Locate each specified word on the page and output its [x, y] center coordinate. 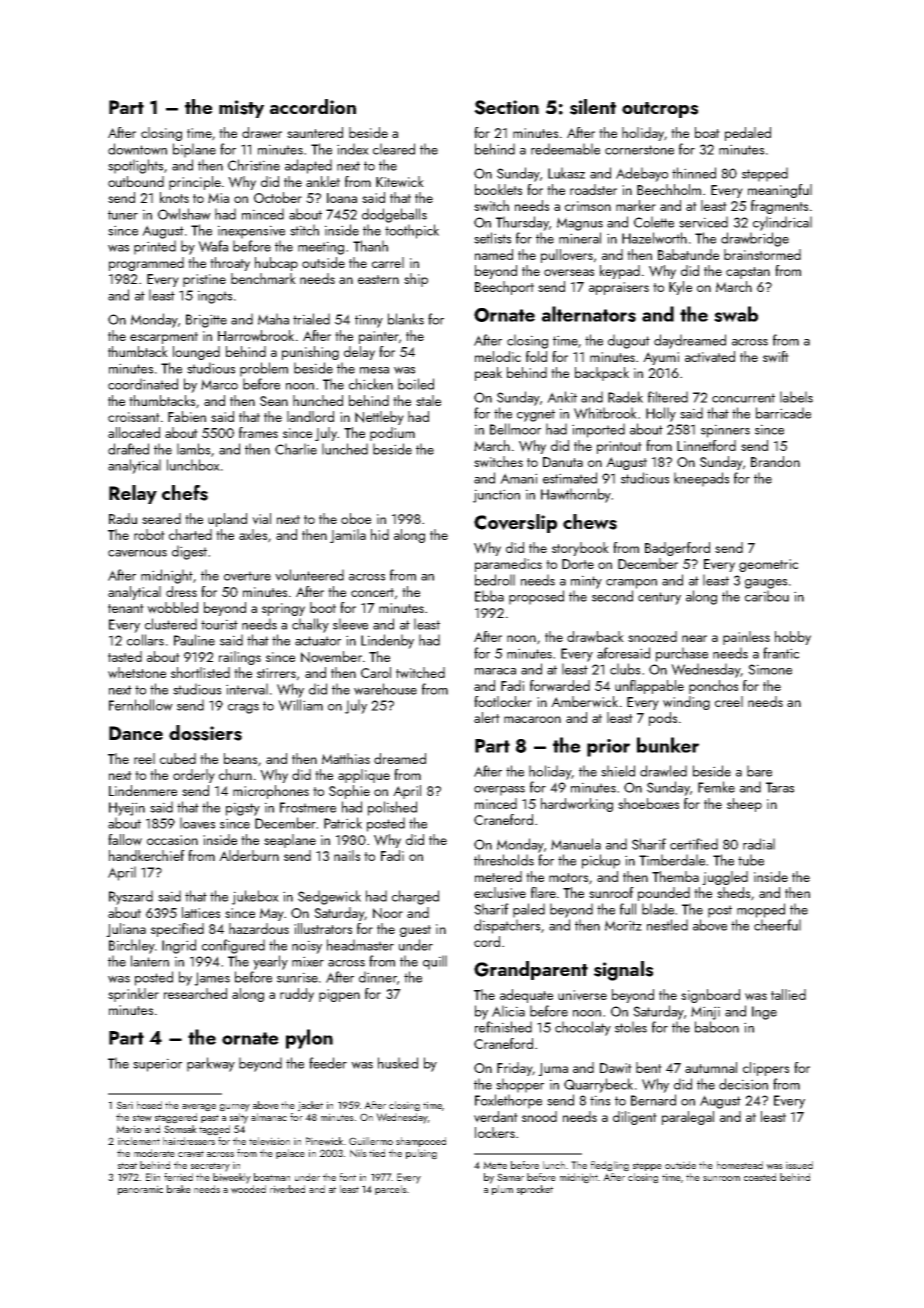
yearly [270, 962]
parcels [391, 1190]
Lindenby [387, 641]
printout [619, 447]
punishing [310, 353]
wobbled [172, 608]
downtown [137, 149]
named [494, 254]
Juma [553, 1069]
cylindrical [782, 223]
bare [759, 771]
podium [392, 434]
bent [649, 1067]
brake [179, 1189]
